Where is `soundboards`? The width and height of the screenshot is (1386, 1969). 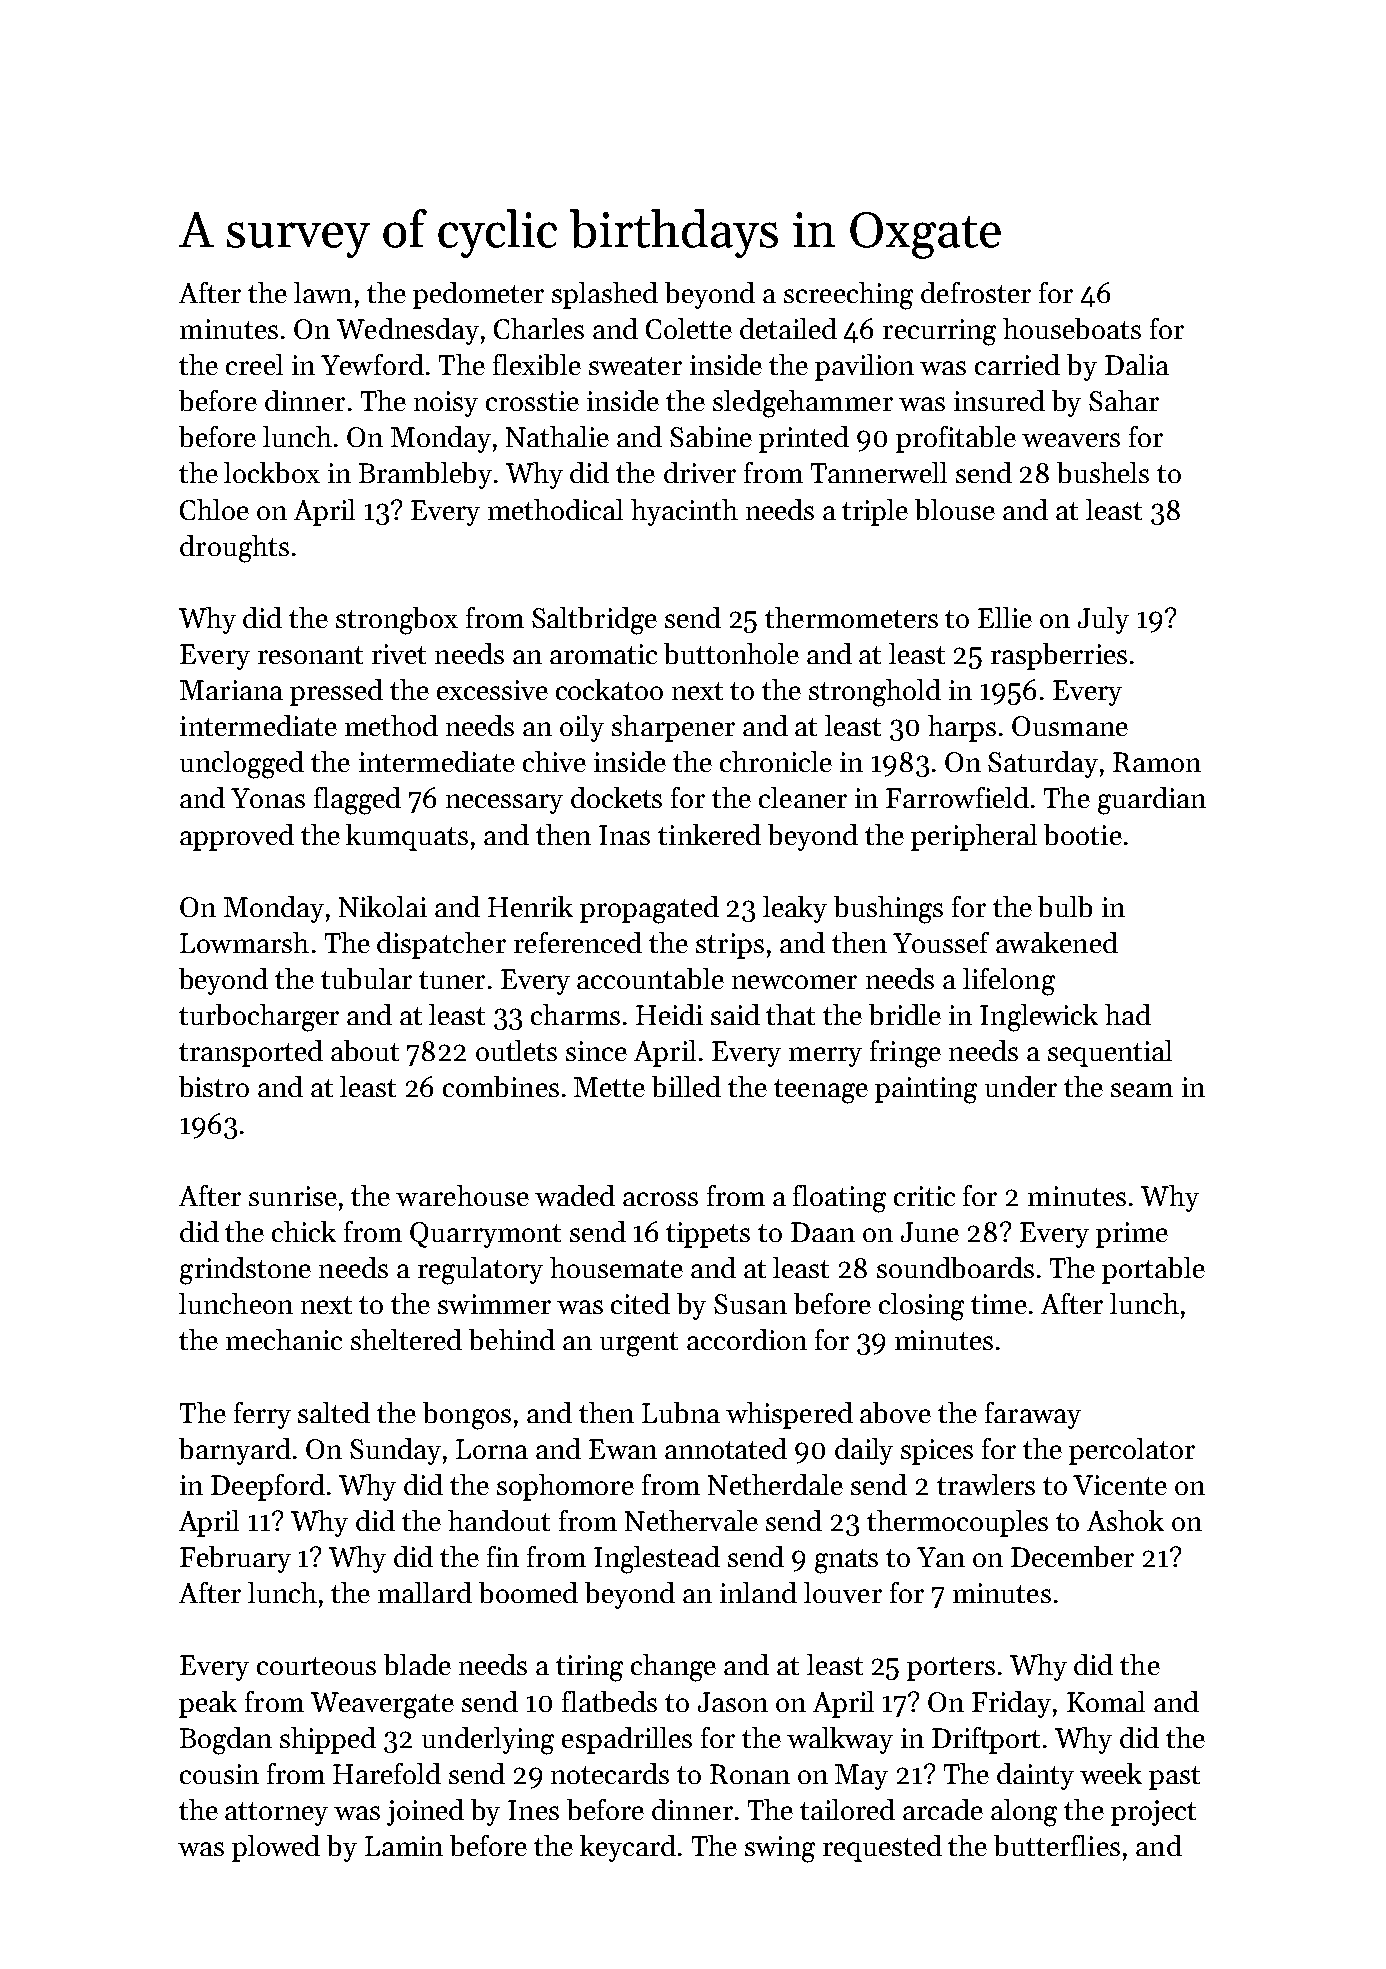 soundboards is located at coordinates (955, 1267).
